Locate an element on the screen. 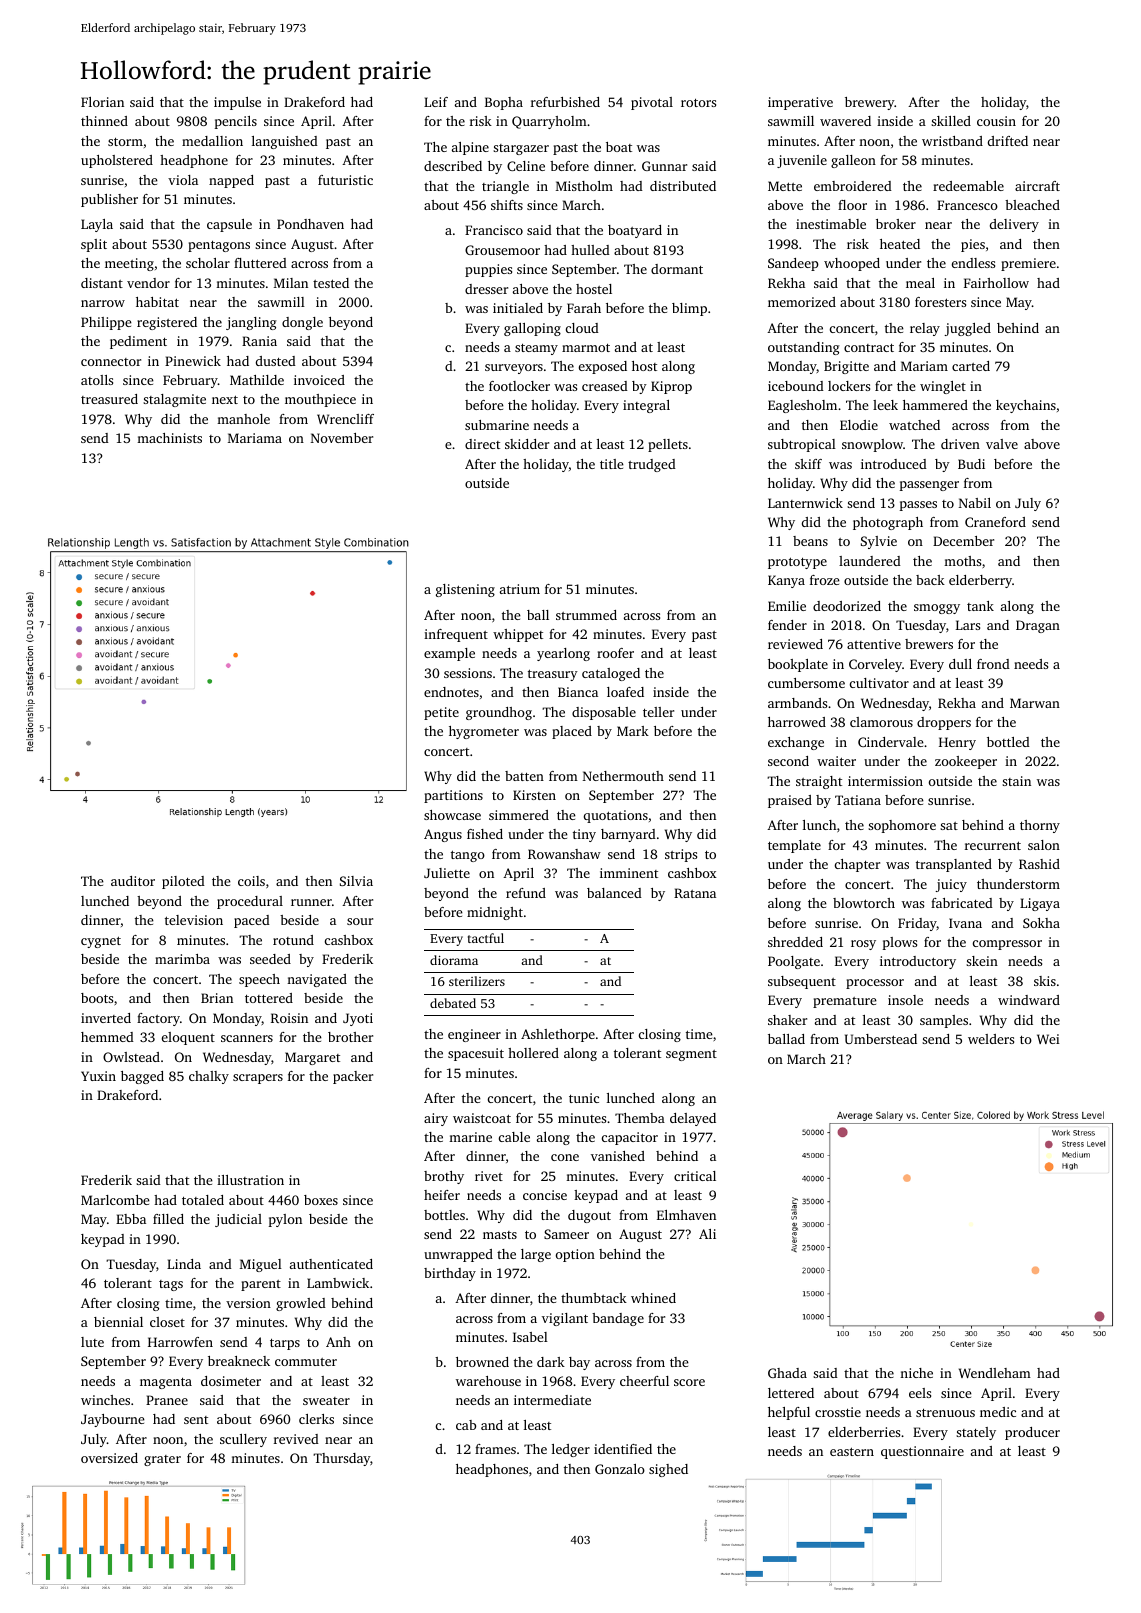 The height and width of the screenshot is (1613, 1141). glistening is located at coordinates (465, 590).
